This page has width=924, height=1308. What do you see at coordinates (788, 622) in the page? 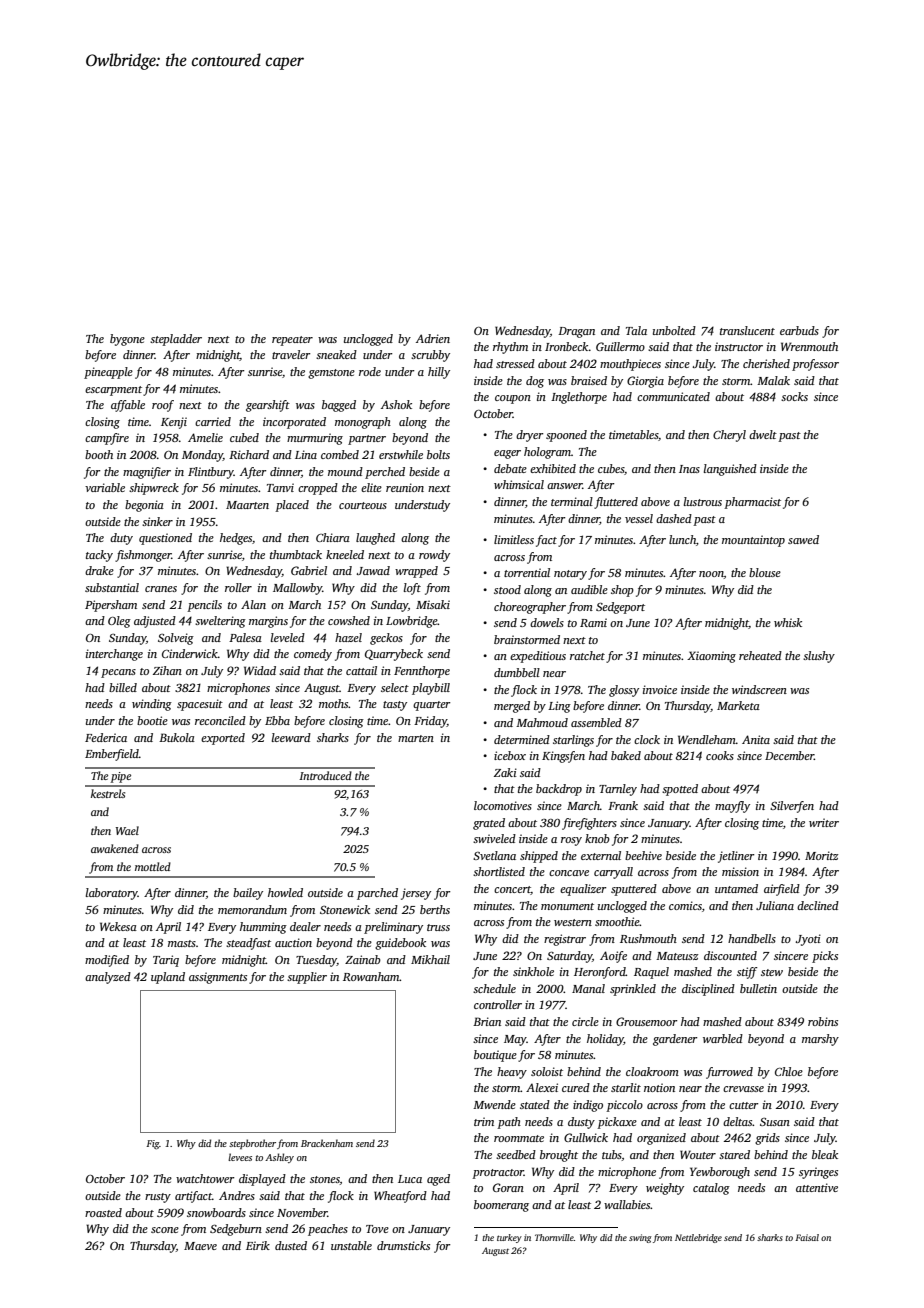
I see `whisk` at bounding box center [788, 622].
